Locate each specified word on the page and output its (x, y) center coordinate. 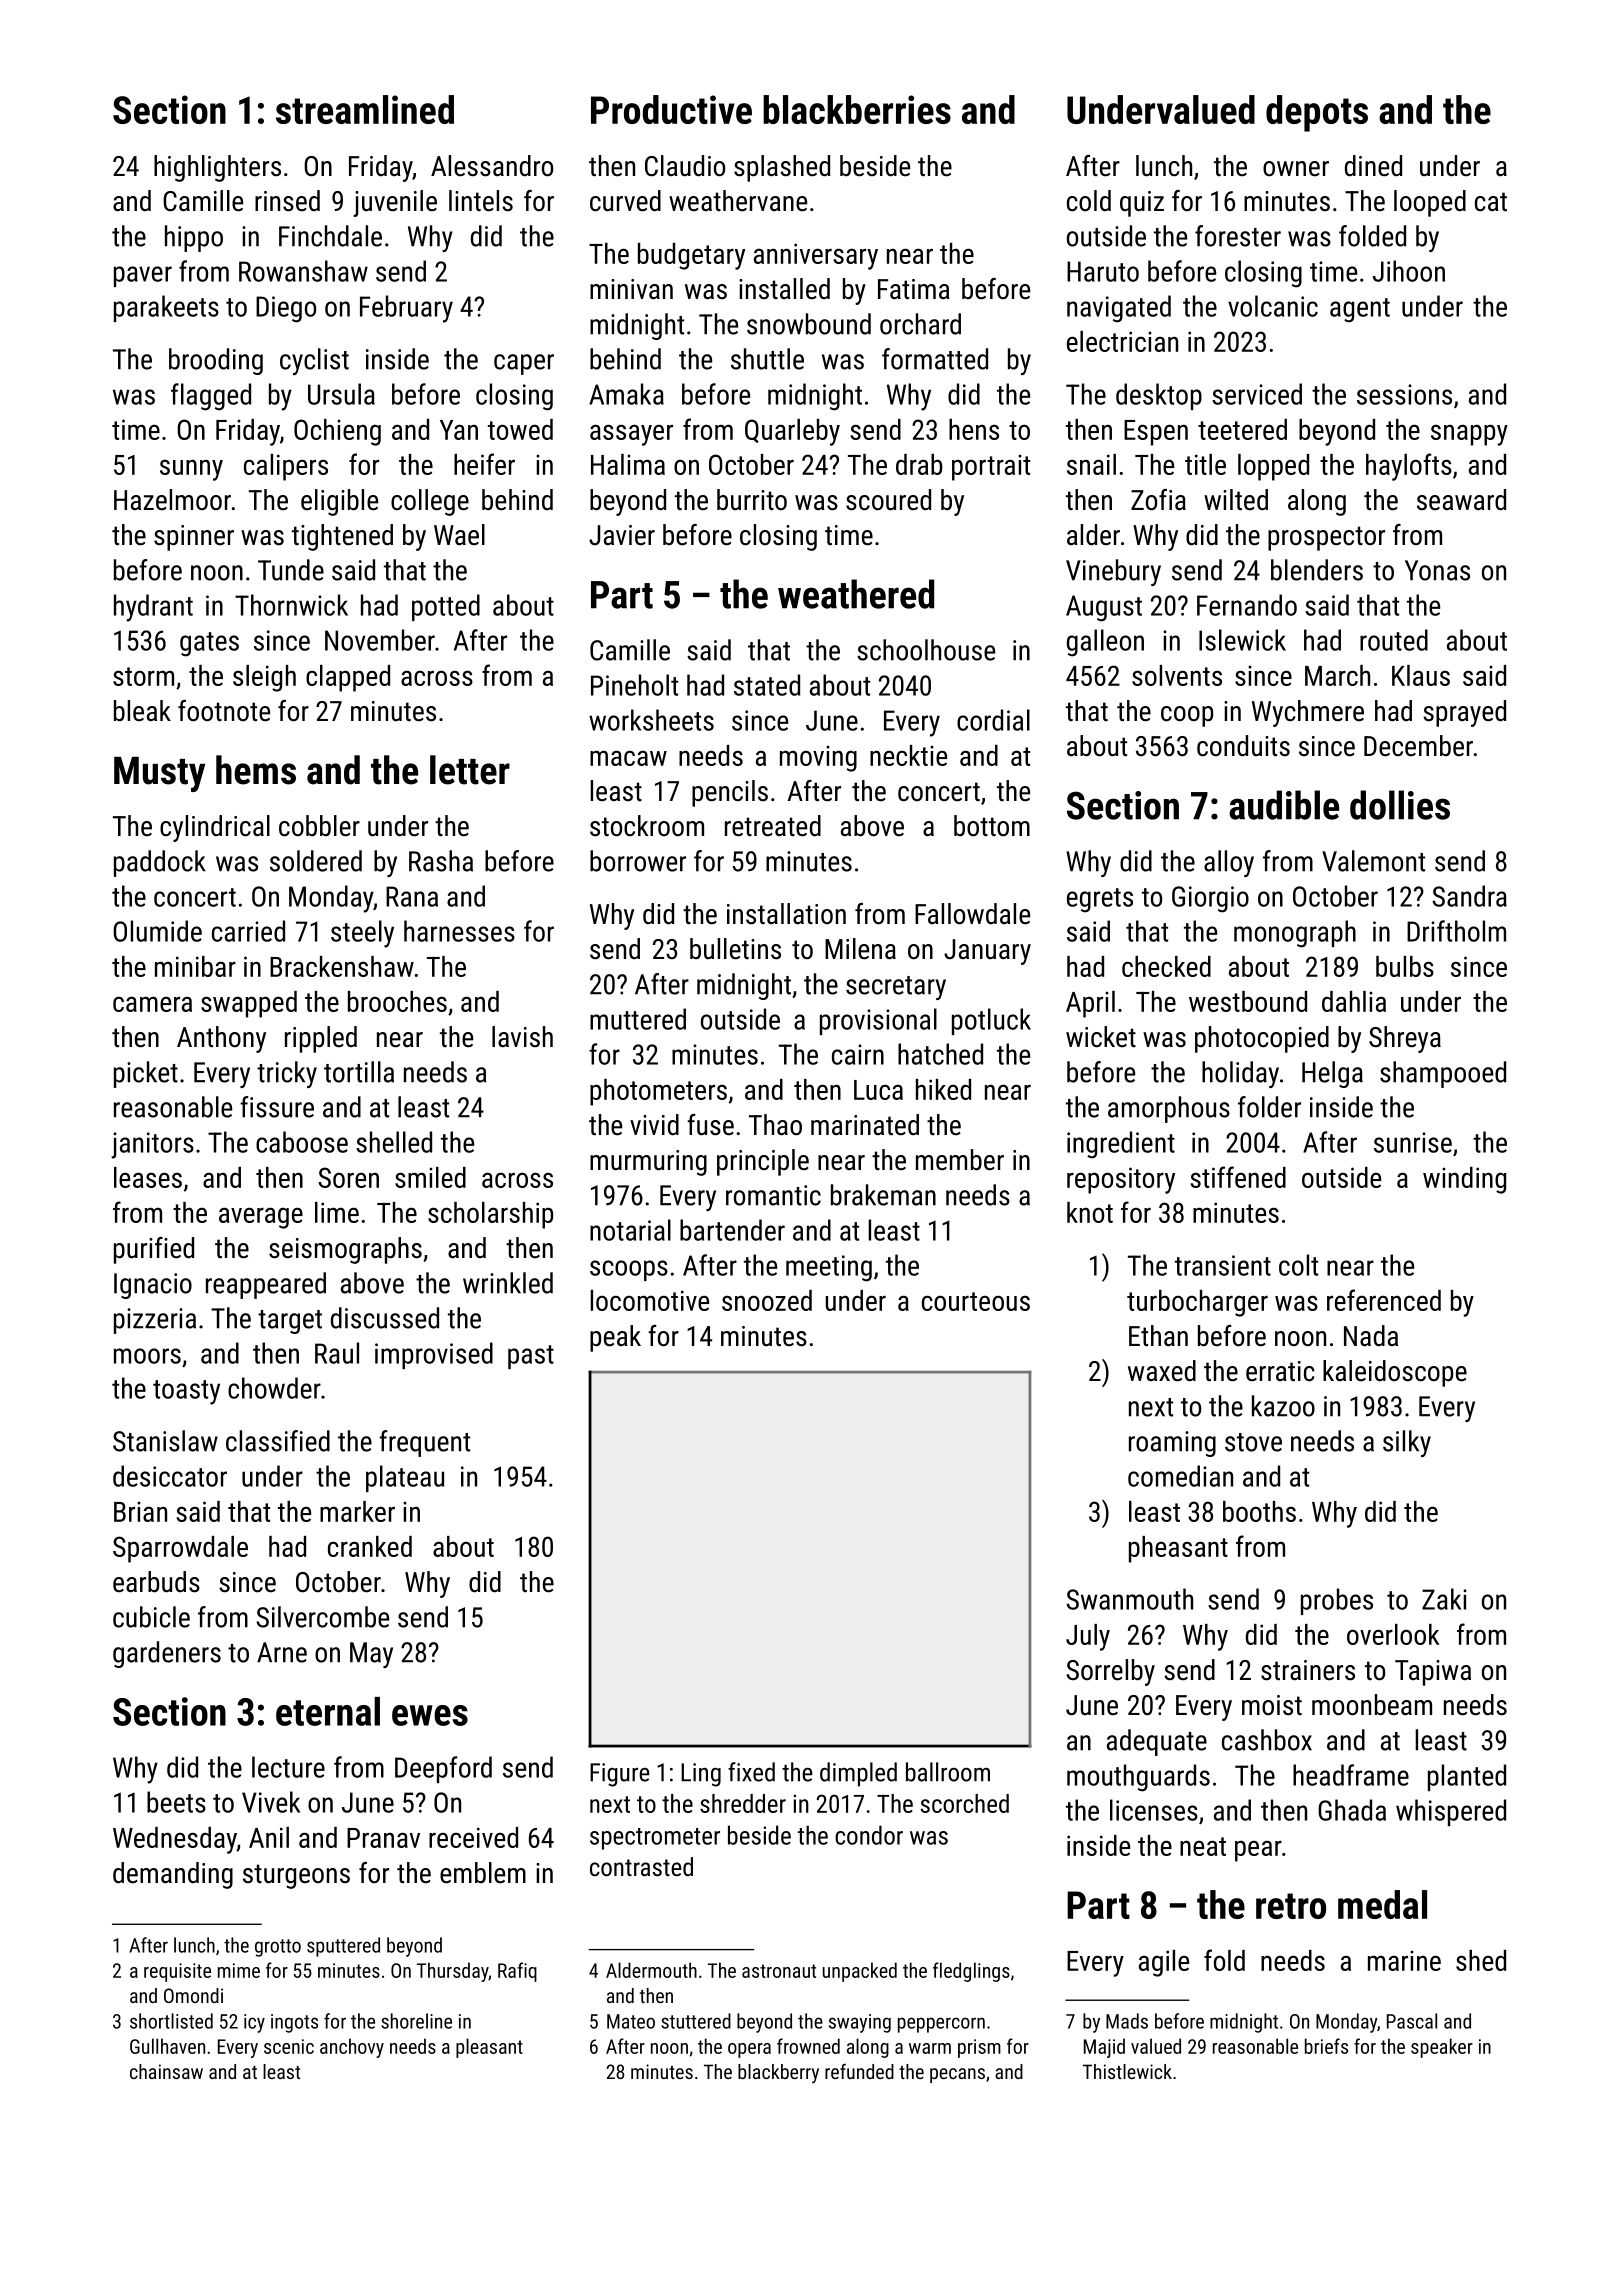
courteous (976, 1301)
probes (1337, 1601)
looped (1430, 203)
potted (446, 607)
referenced (1384, 1300)
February (406, 309)
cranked (370, 1546)
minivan (631, 289)
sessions (1404, 394)
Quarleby (792, 432)
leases (148, 1177)
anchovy (352, 2048)
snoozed (767, 1300)
